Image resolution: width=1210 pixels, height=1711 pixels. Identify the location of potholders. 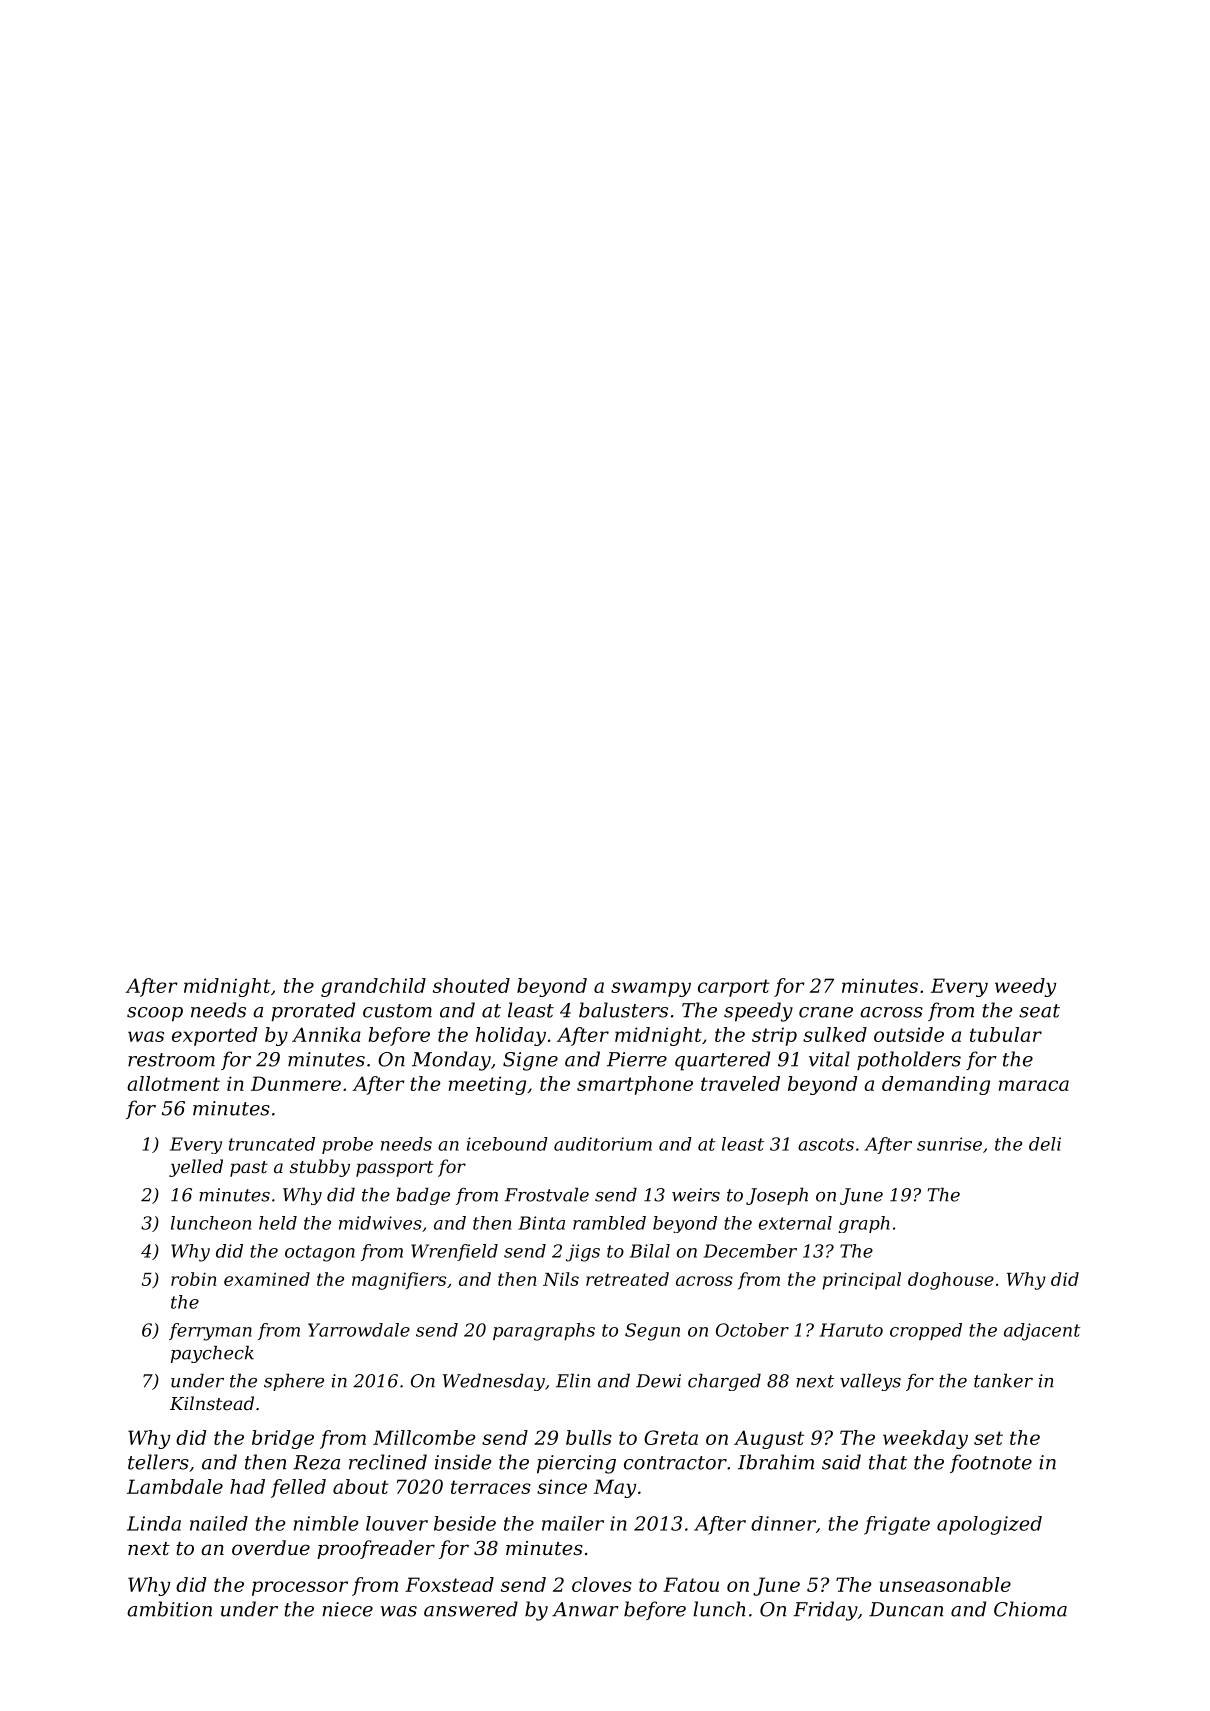
(909, 1061).
